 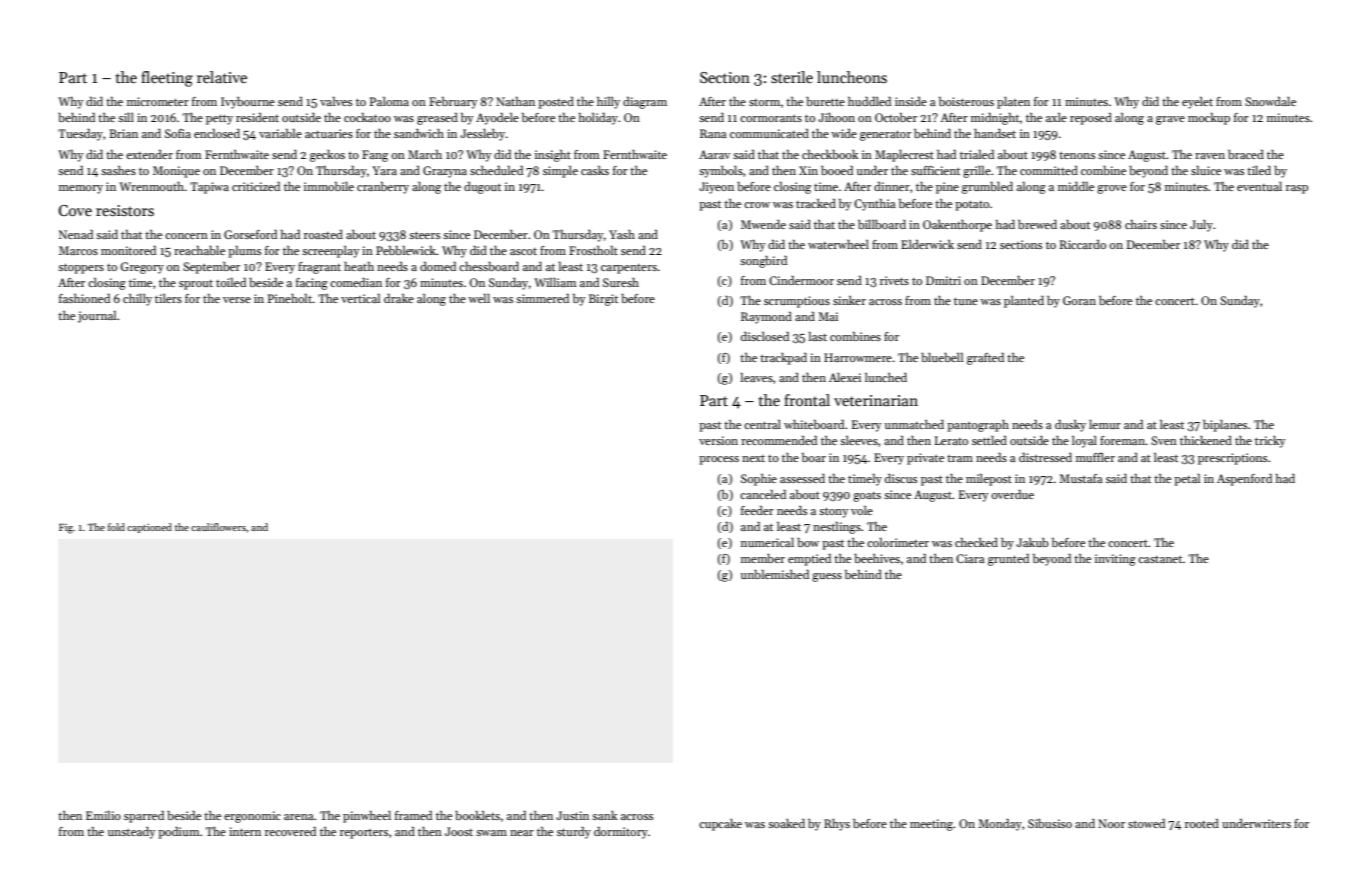 What do you see at coordinates (1095, 457) in the screenshot?
I see `muffler` at bounding box center [1095, 457].
